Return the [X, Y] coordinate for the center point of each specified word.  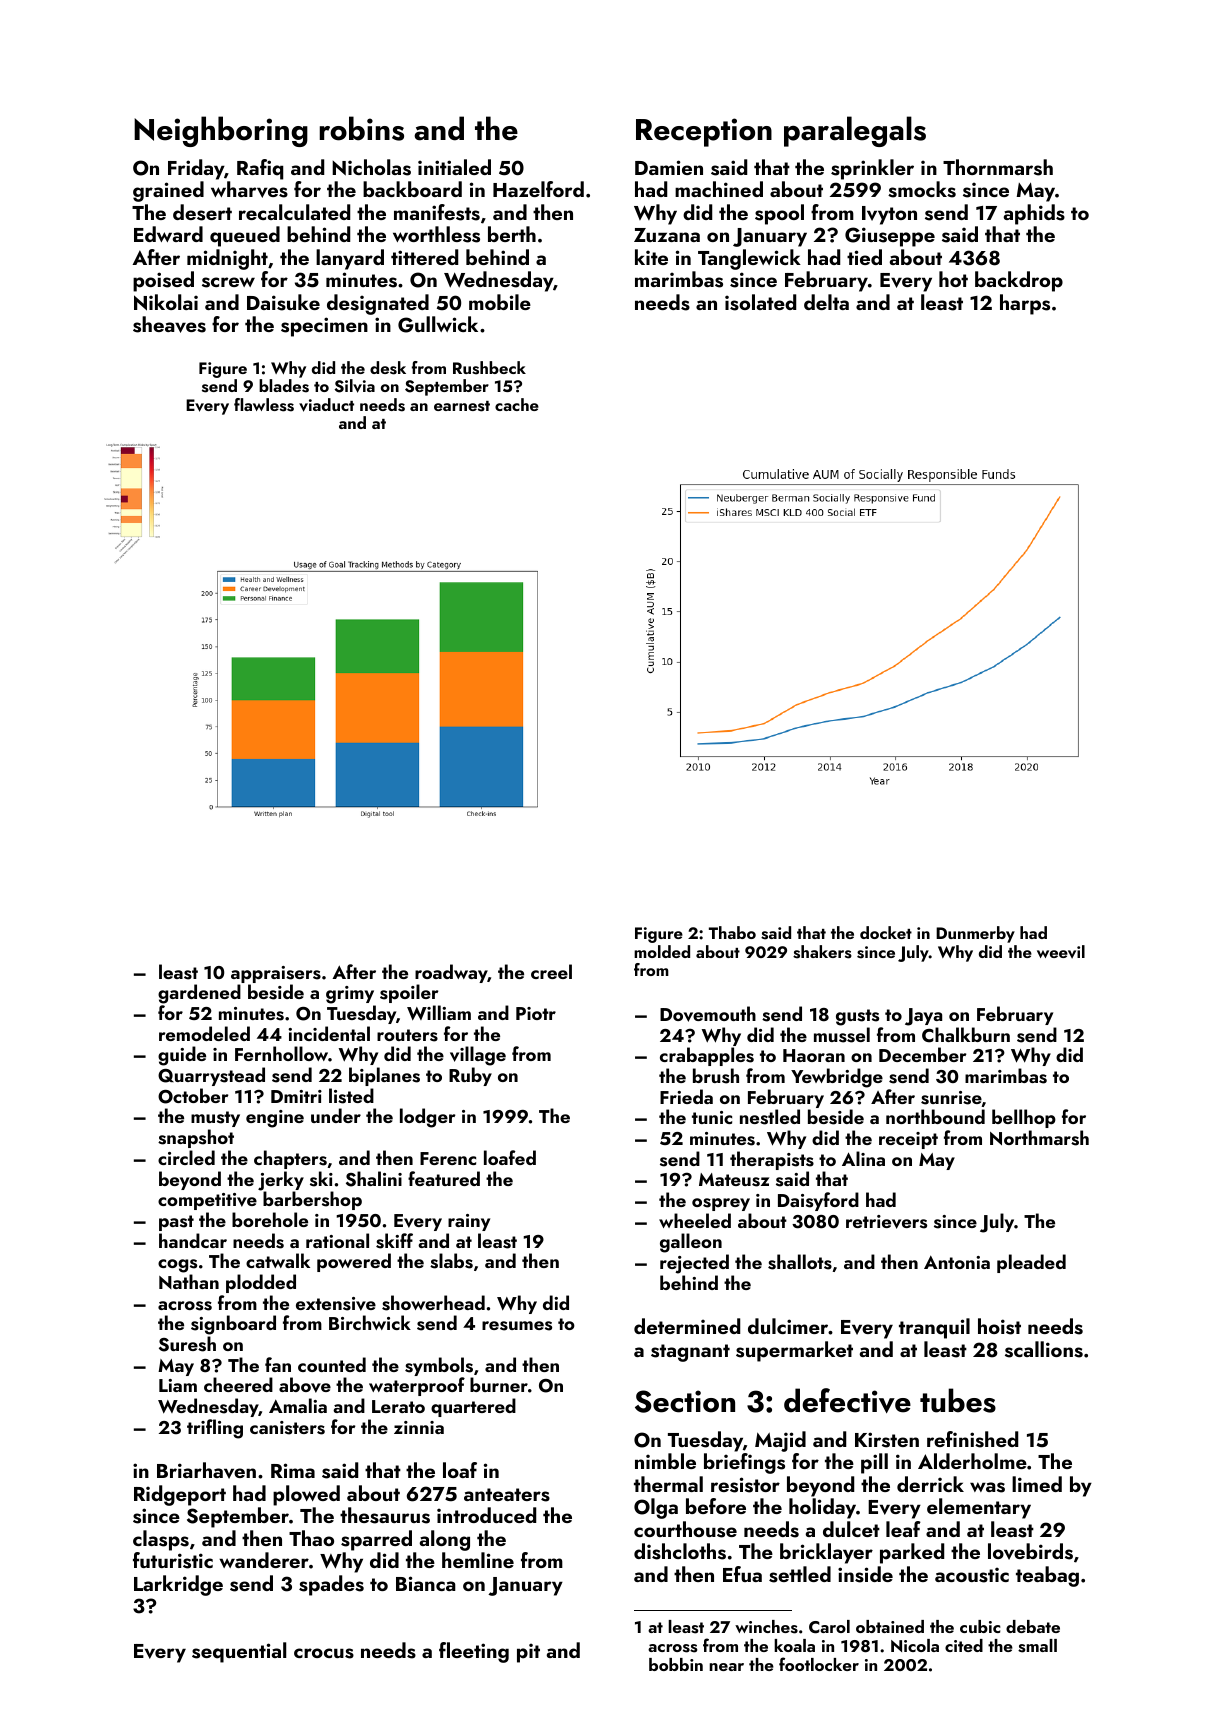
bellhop [1024, 1118]
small [1037, 1646]
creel [551, 971]
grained [168, 191]
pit [528, 1653]
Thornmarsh [998, 167]
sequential [239, 1652]
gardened [199, 994]
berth [512, 234]
